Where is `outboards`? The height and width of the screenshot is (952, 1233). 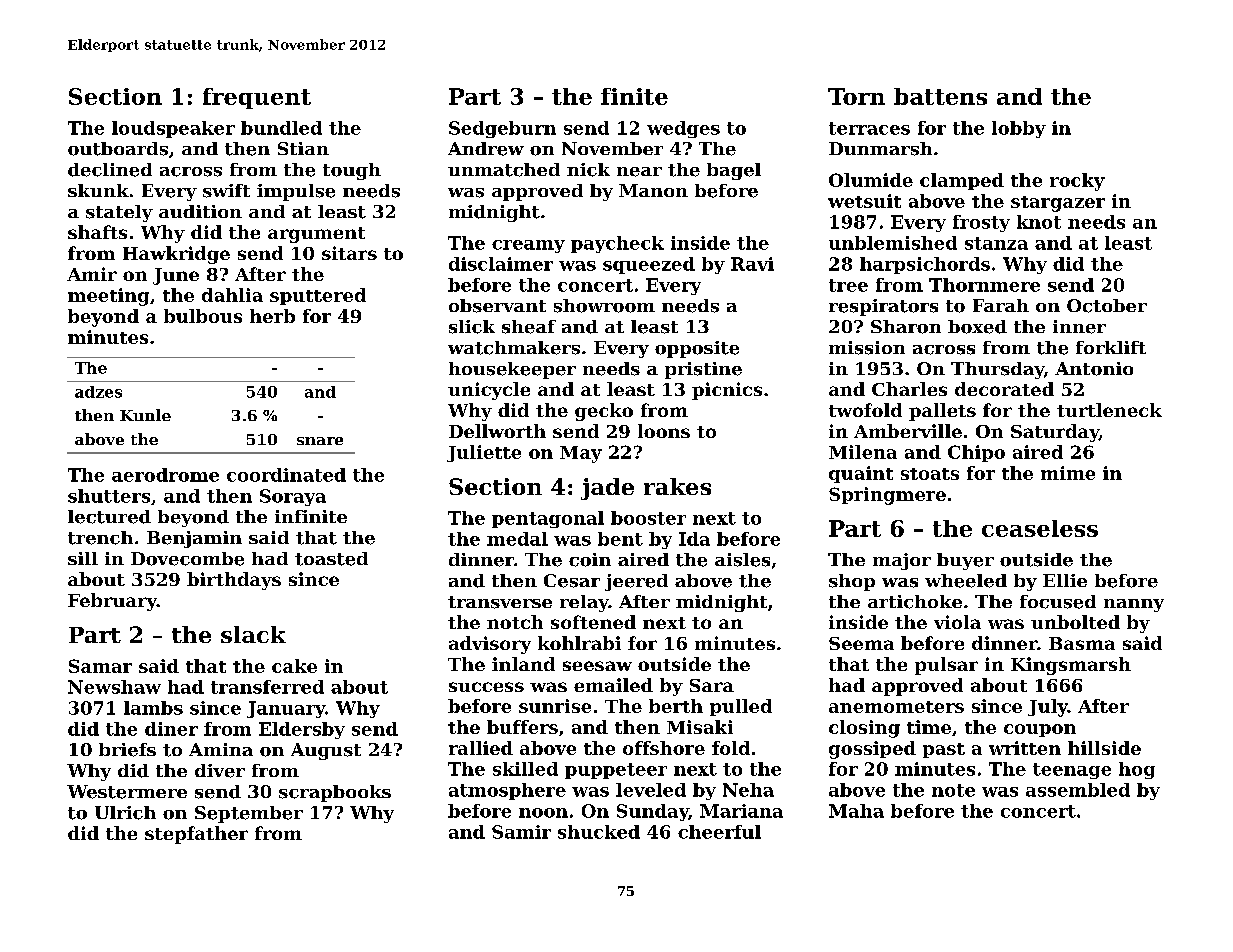 outboards is located at coordinates (118, 149).
